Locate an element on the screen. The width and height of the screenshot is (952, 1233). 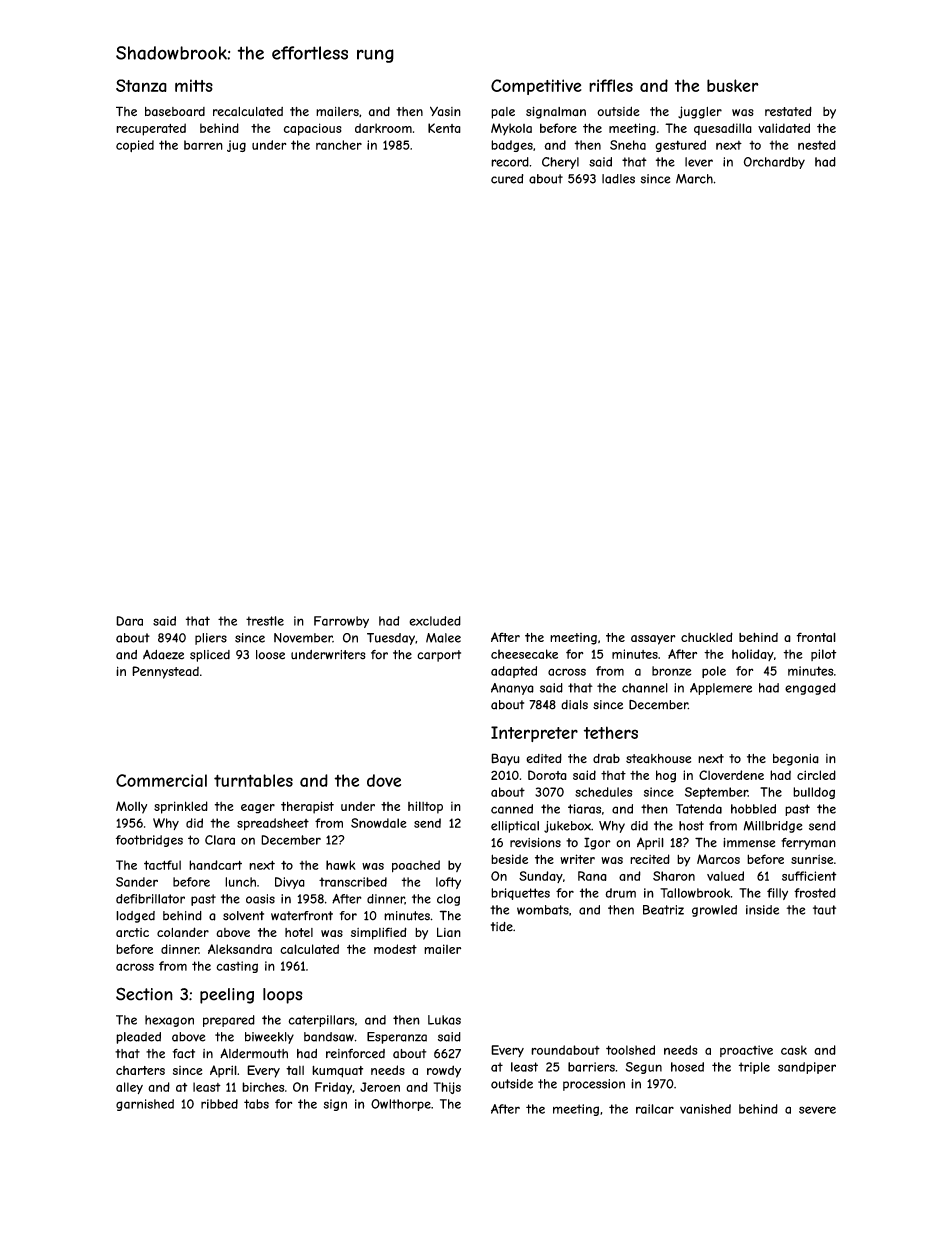
Orchardby is located at coordinates (774, 163).
